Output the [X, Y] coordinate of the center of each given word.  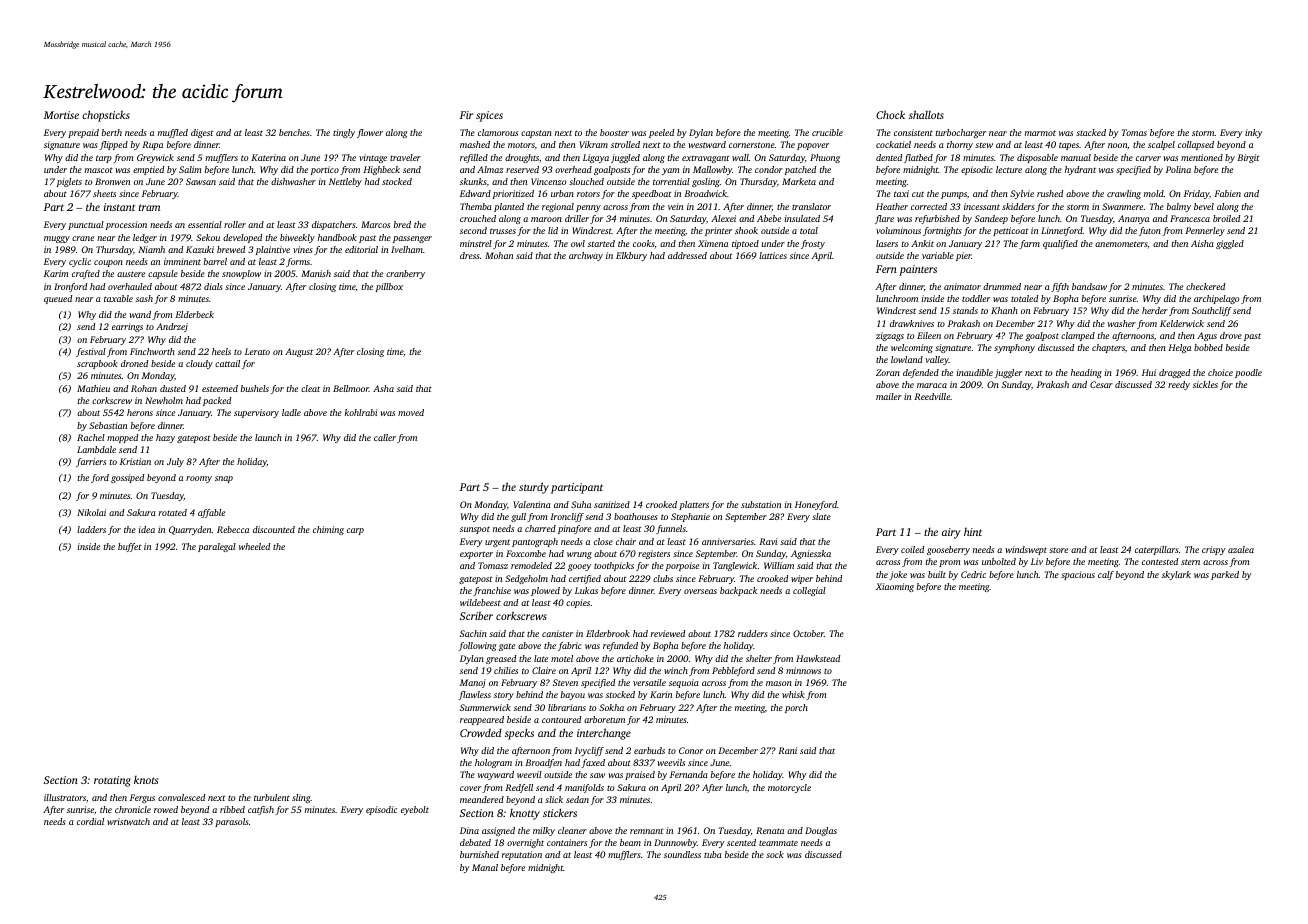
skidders [1018, 206]
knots [146, 780]
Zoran [888, 372]
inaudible [974, 372]
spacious [1078, 575]
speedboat [652, 194]
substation [761, 504]
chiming [328, 530]
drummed [1002, 286]
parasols [232, 822]
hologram [493, 763]
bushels [255, 388]
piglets [69, 182]
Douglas [821, 831]
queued [58, 299]
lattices [773, 255]
